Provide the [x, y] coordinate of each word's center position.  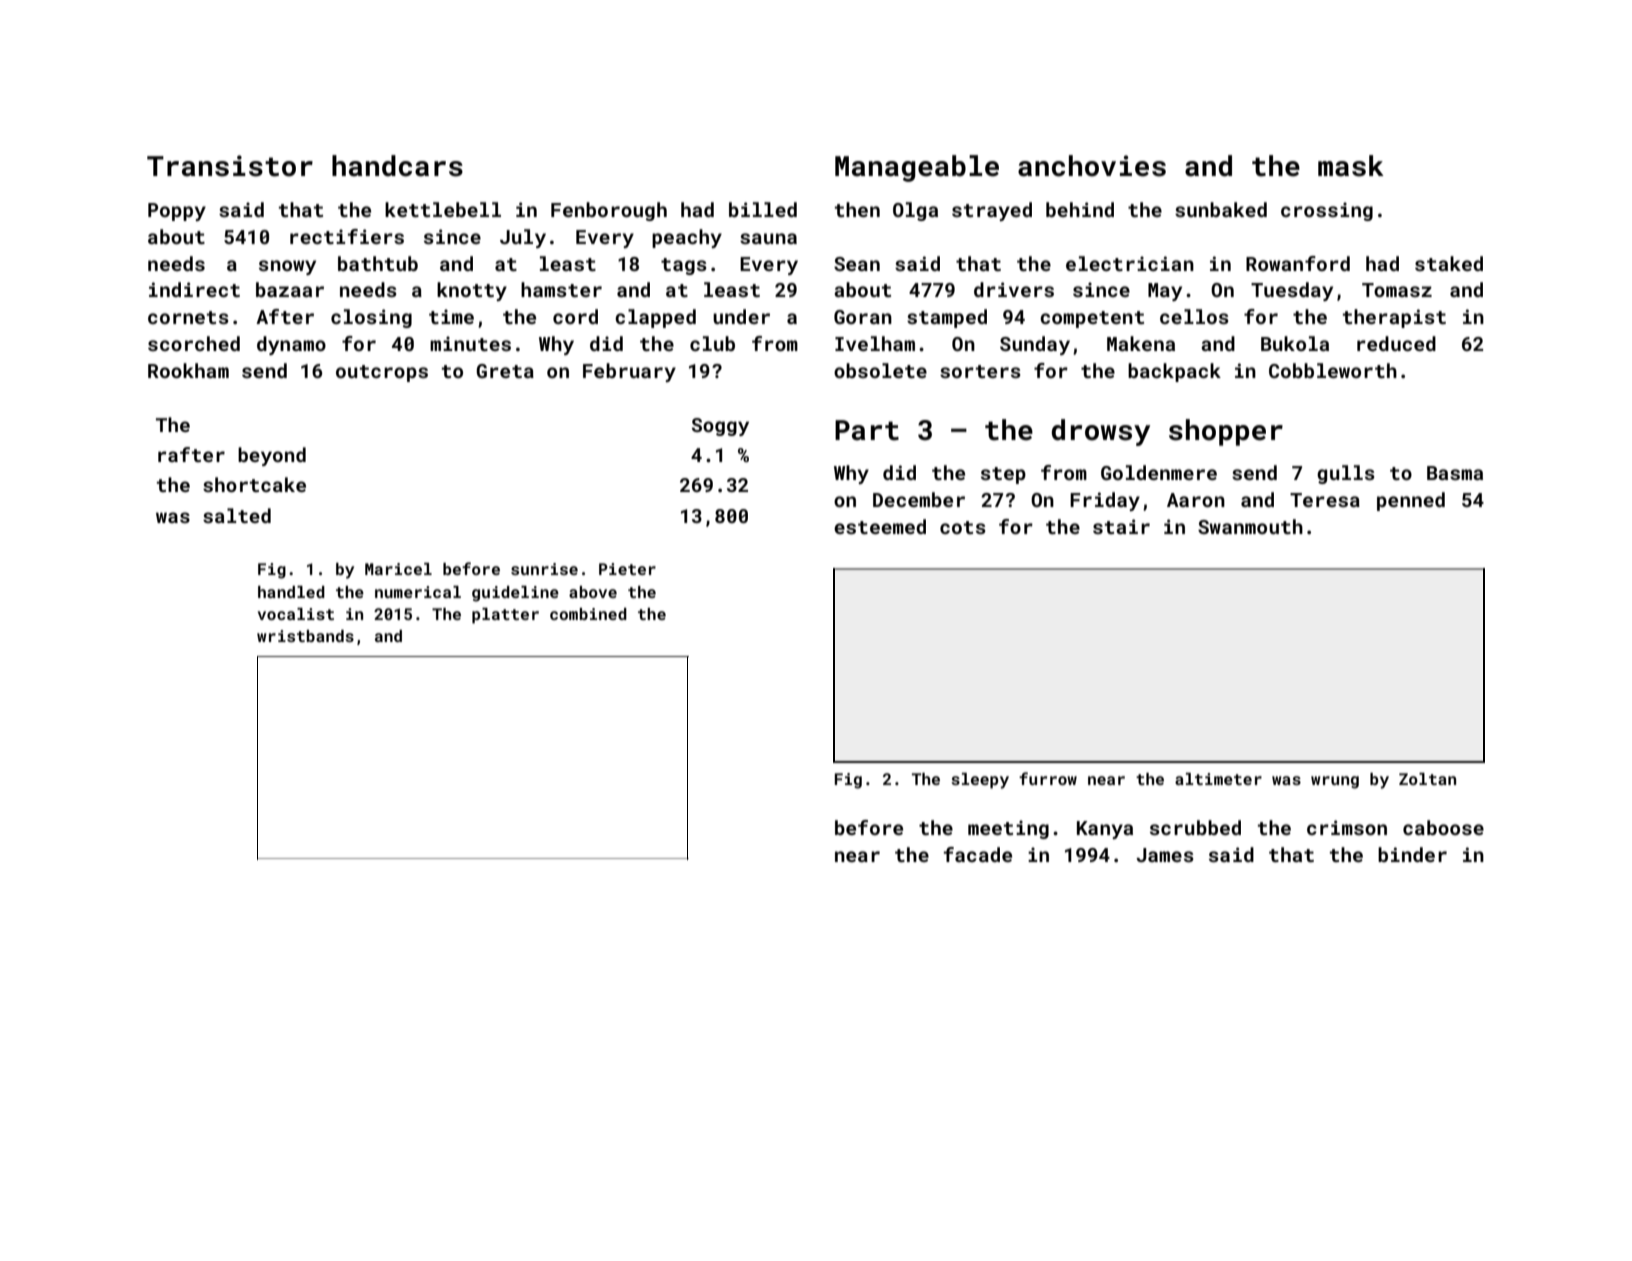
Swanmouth [1250, 526]
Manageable [917, 168]
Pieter [627, 569]
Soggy [720, 427]
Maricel [398, 569]
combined [588, 614]
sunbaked [1221, 209]
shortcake [254, 484]
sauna [768, 238]
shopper [1226, 432]
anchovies [1092, 166]
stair [1121, 526]
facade [978, 854]
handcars [397, 166]
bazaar [290, 289]
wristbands [305, 636]
